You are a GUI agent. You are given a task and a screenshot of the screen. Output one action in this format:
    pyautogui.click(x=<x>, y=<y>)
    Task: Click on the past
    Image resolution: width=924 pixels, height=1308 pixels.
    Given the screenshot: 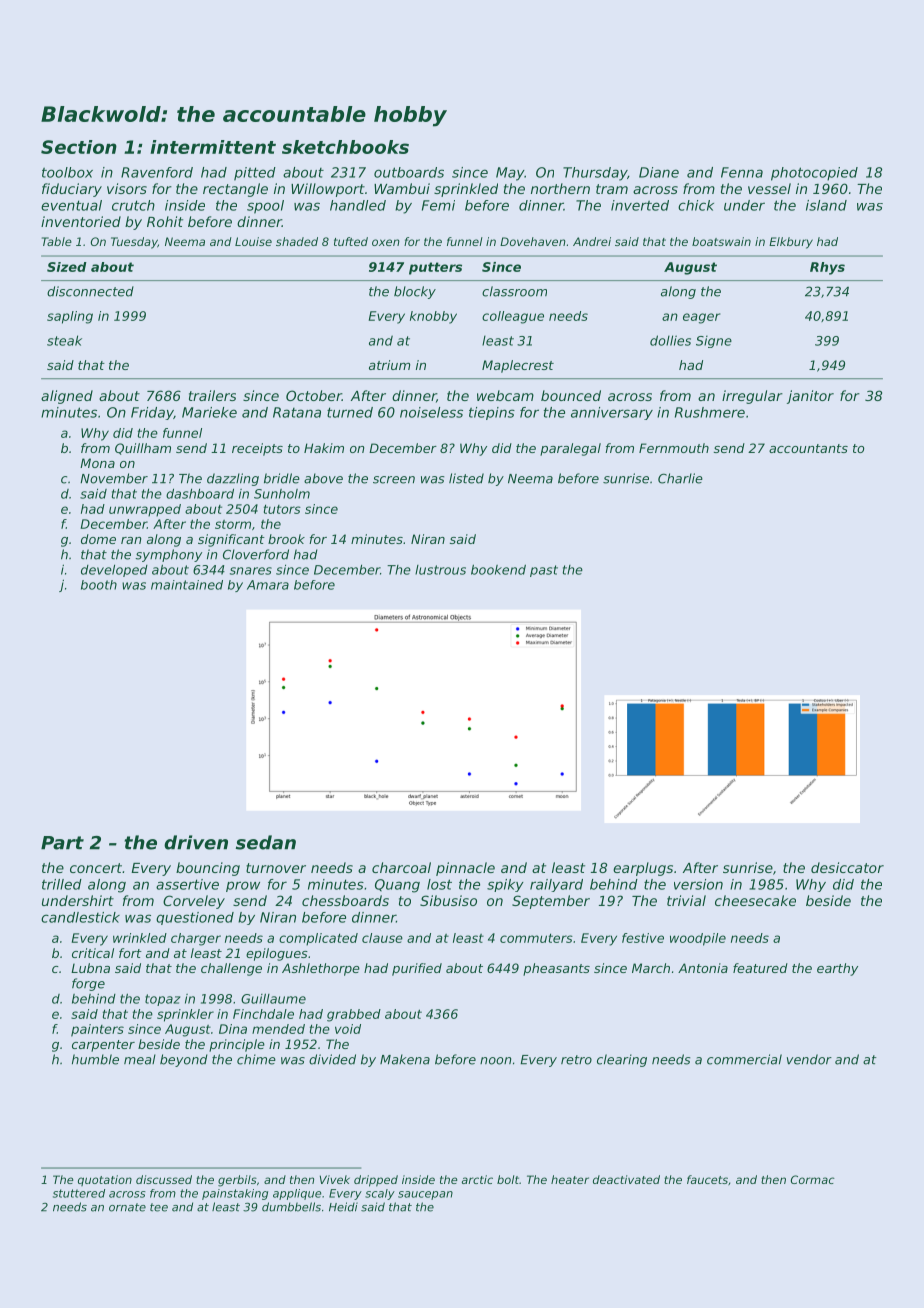 What is the action you would take?
    pyautogui.click(x=544, y=571)
